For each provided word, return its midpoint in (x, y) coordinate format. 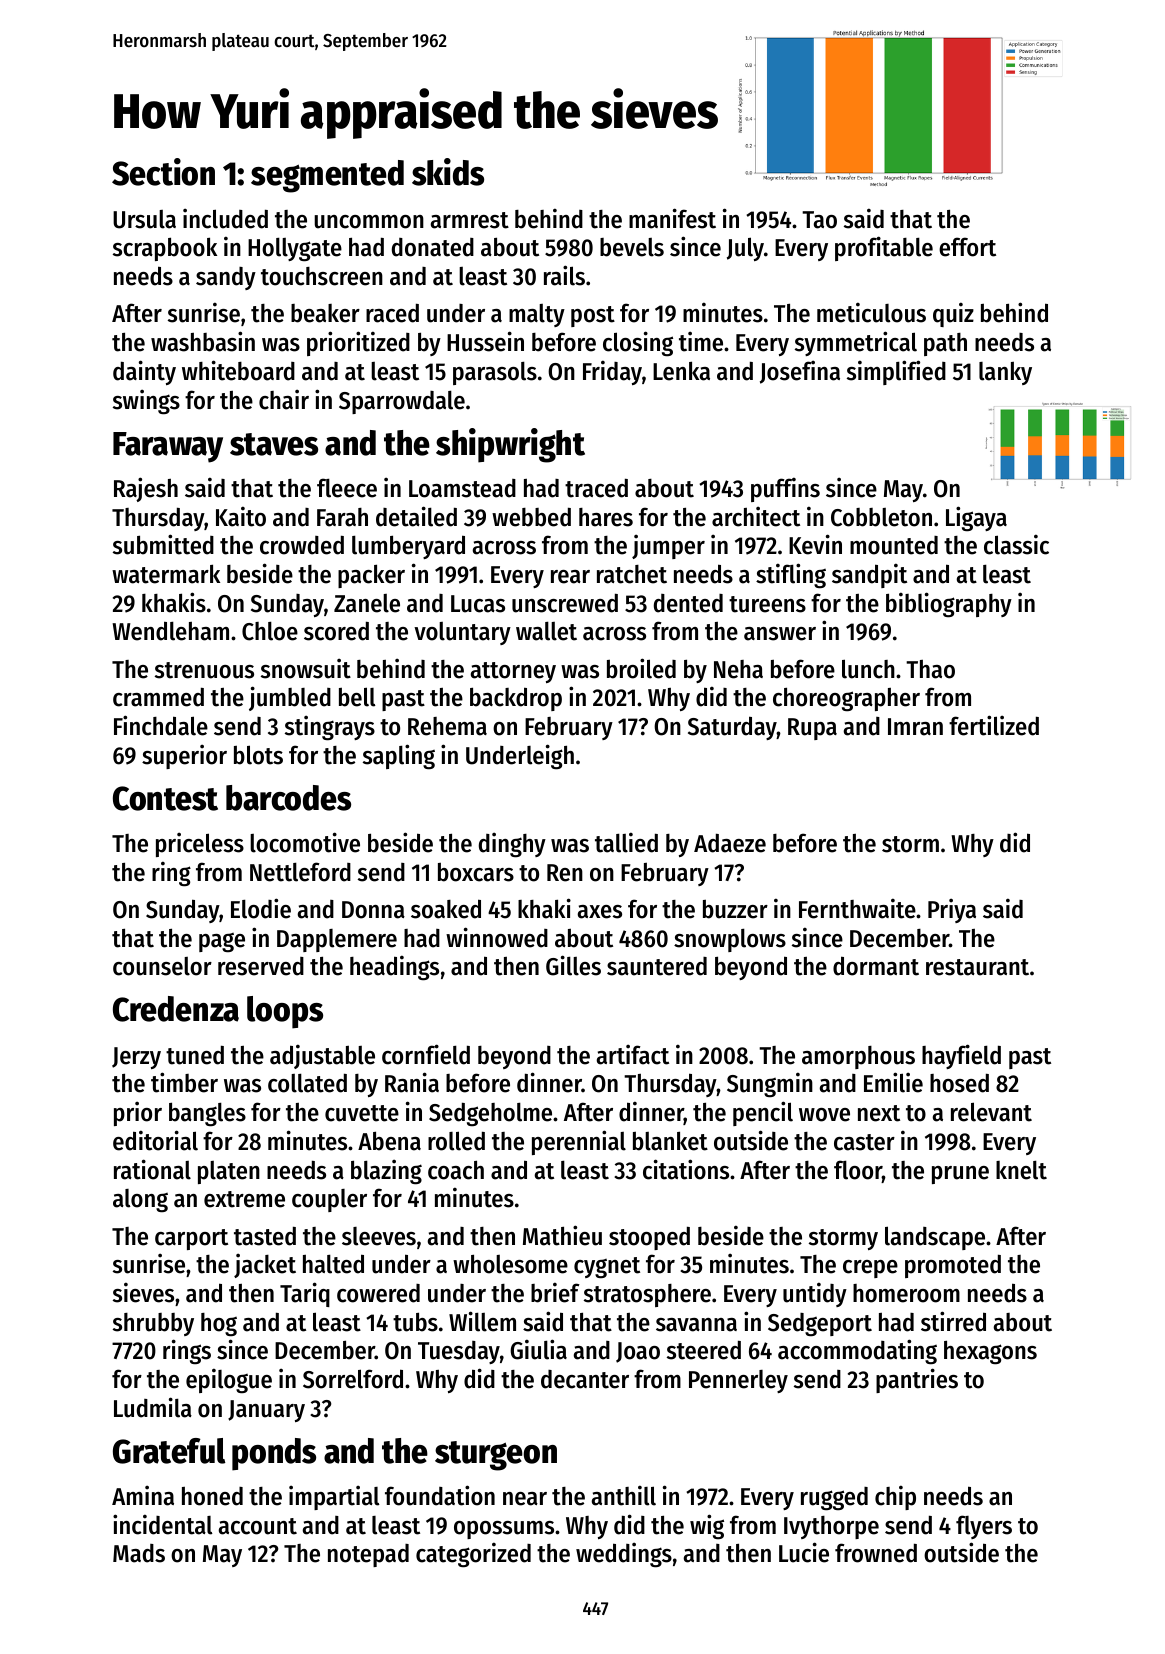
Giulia (538, 1349)
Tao (819, 220)
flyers (984, 1527)
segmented (327, 176)
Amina (143, 1495)
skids (448, 172)
